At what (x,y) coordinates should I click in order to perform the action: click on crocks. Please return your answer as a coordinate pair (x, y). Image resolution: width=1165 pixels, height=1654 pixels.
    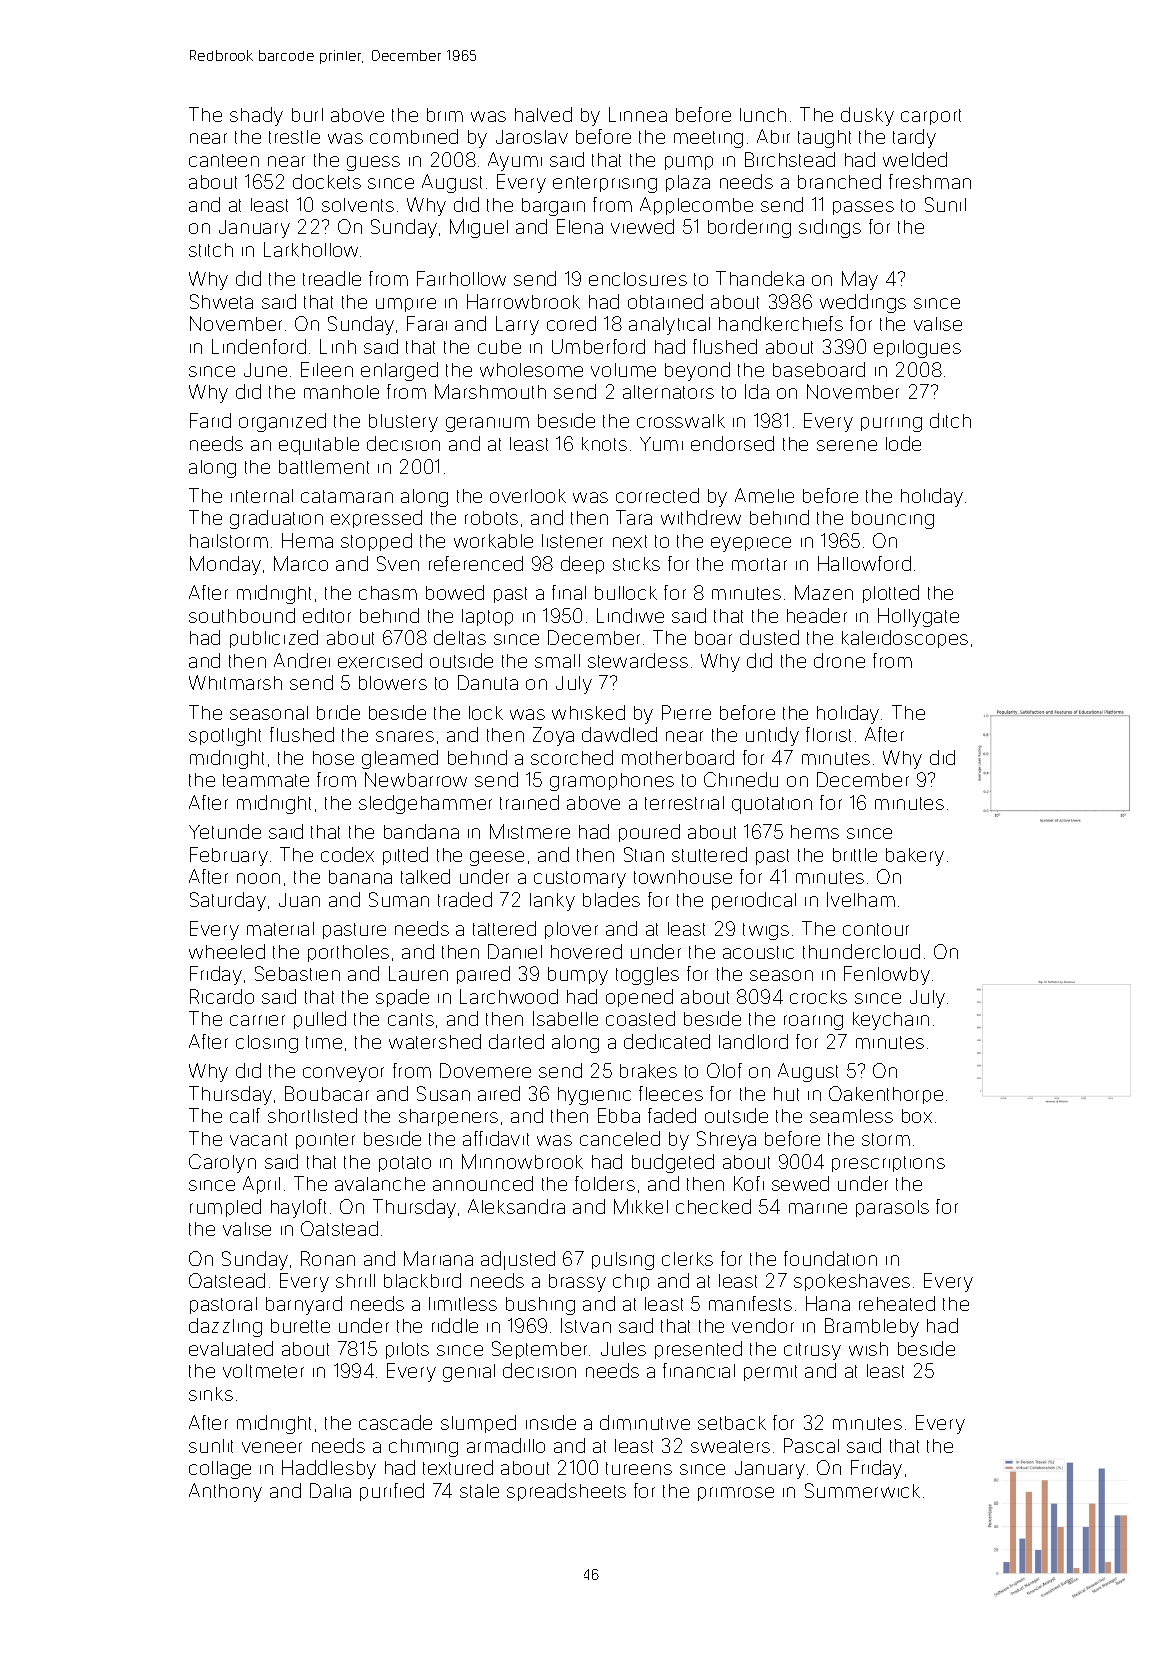
    Looking at the image, I should click on (818, 997).
